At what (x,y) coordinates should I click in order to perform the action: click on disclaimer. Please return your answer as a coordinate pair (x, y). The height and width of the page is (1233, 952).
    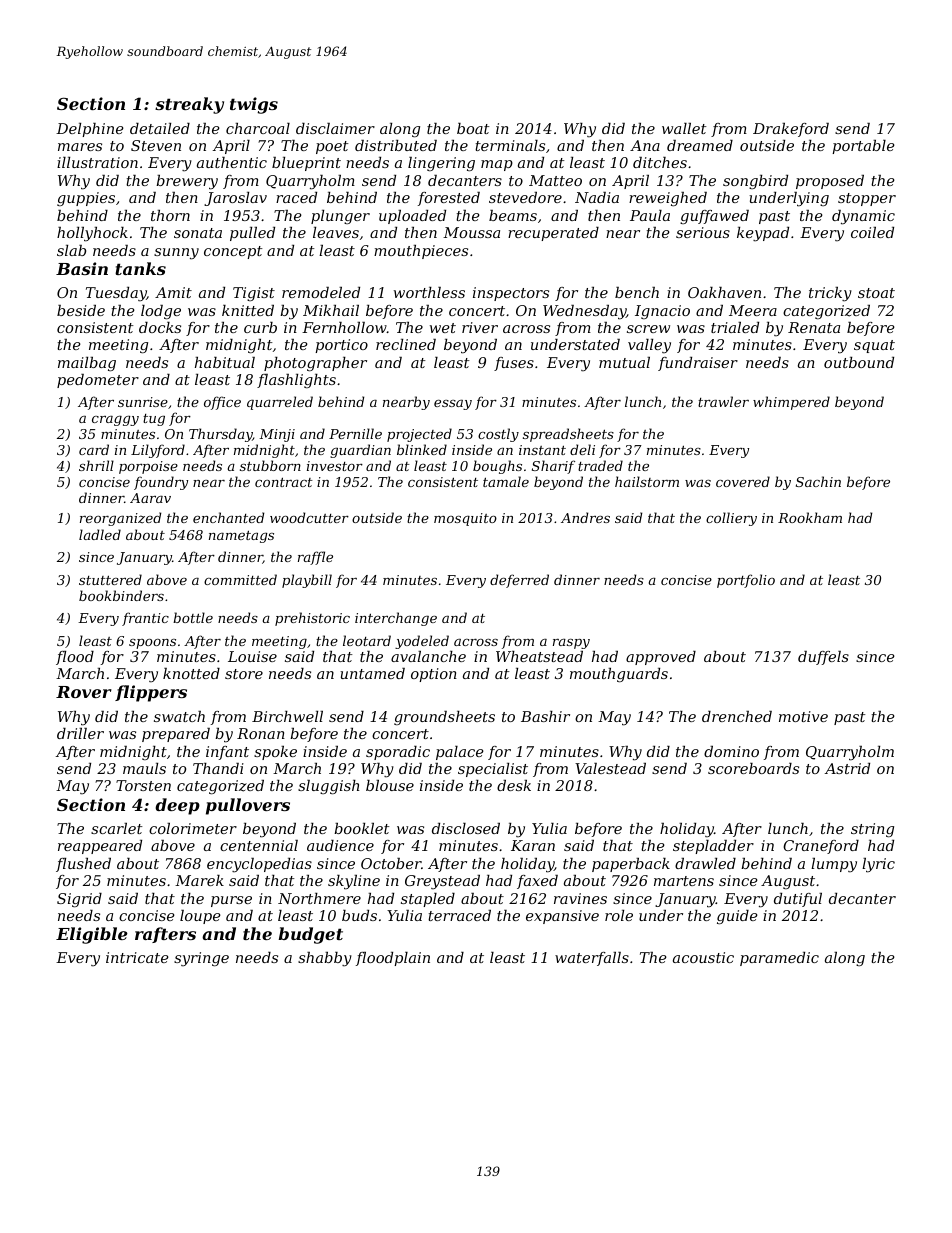
    Looking at the image, I should click on (335, 128).
